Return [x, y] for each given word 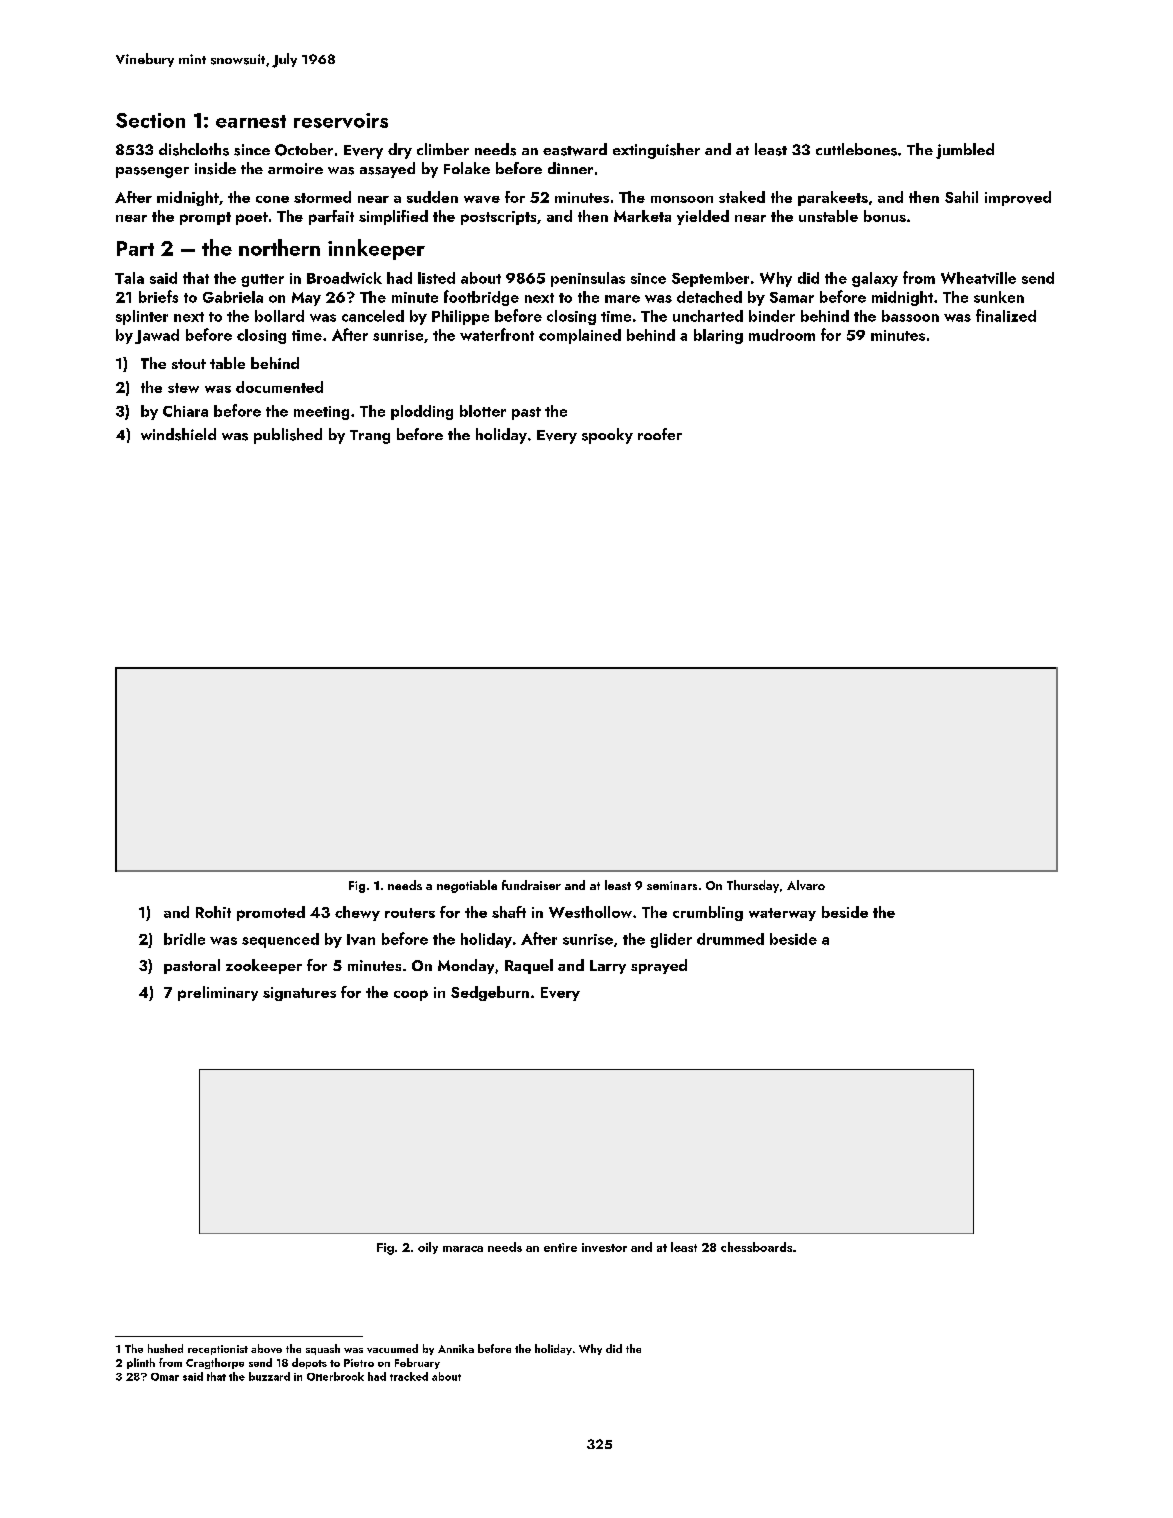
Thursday [753, 886]
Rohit [213, 912]
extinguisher [656, 151]
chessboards [756, 1247]
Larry [608, 967]
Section [150, 120]
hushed [165, 1348]
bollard [279, 316]
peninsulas [588, 279]
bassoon [910, 316]
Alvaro [806, 885]
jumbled [965, 151]
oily [428, 1248]
